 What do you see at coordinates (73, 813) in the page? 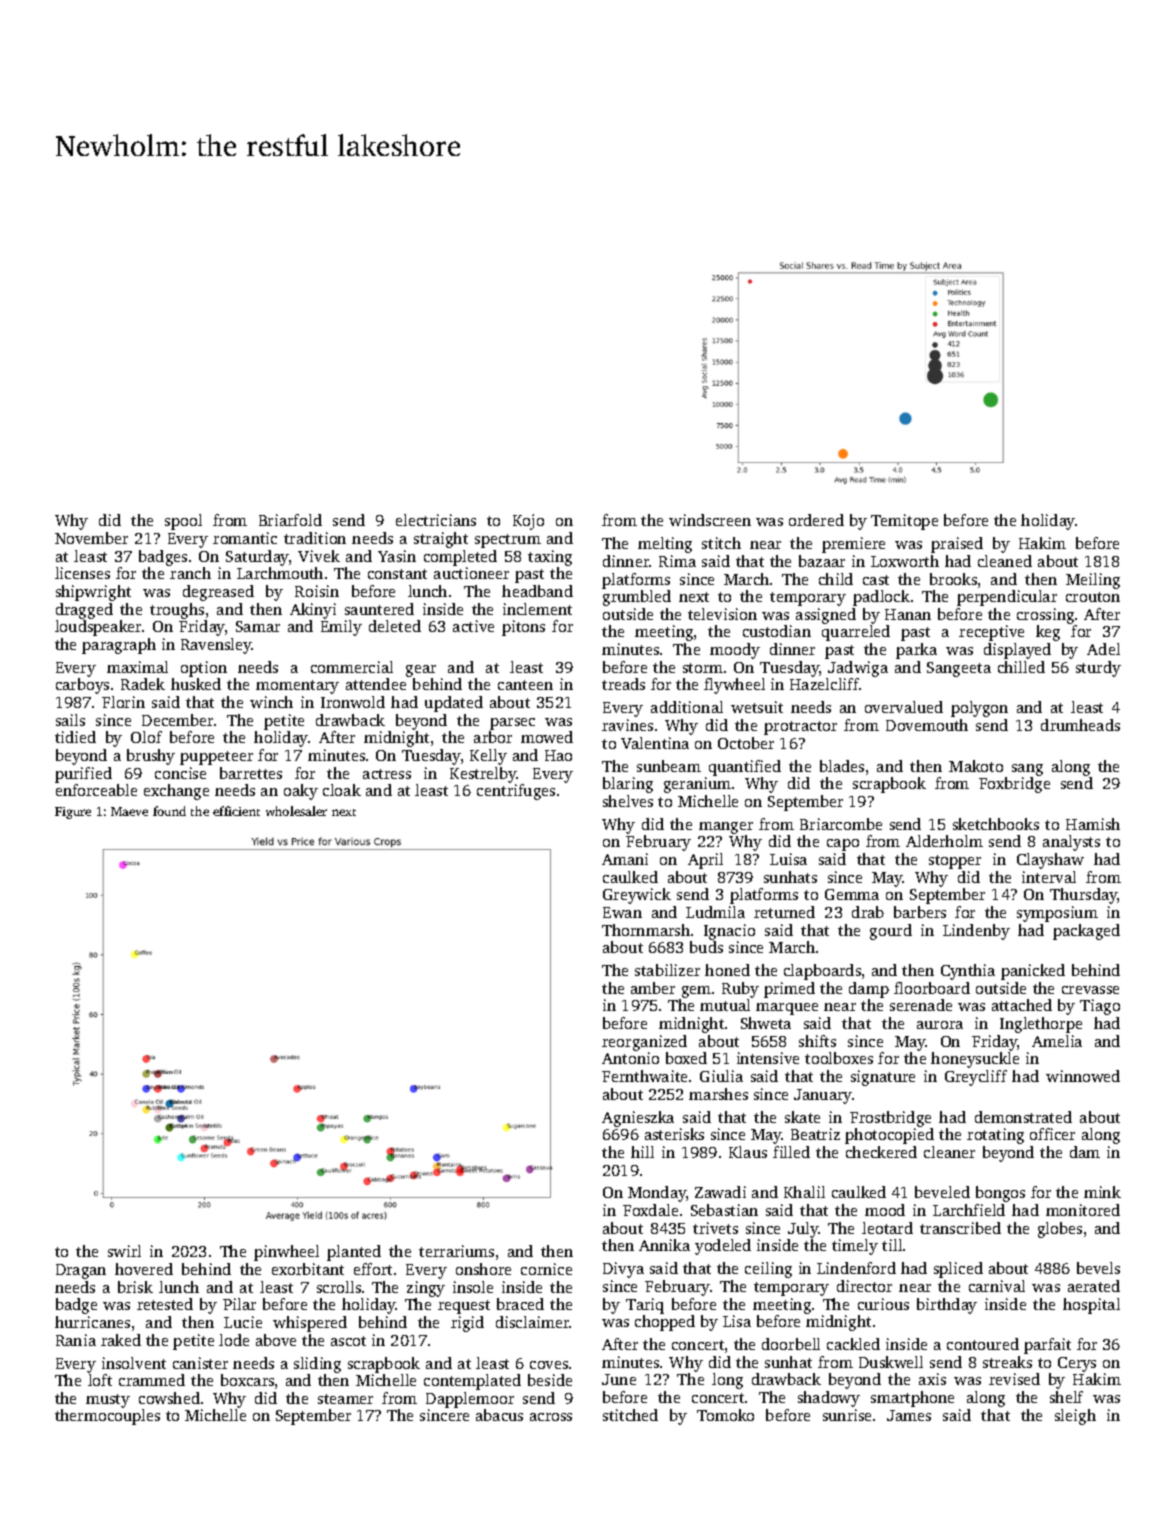
I see `Figure` at bounding box center [73, 813].
